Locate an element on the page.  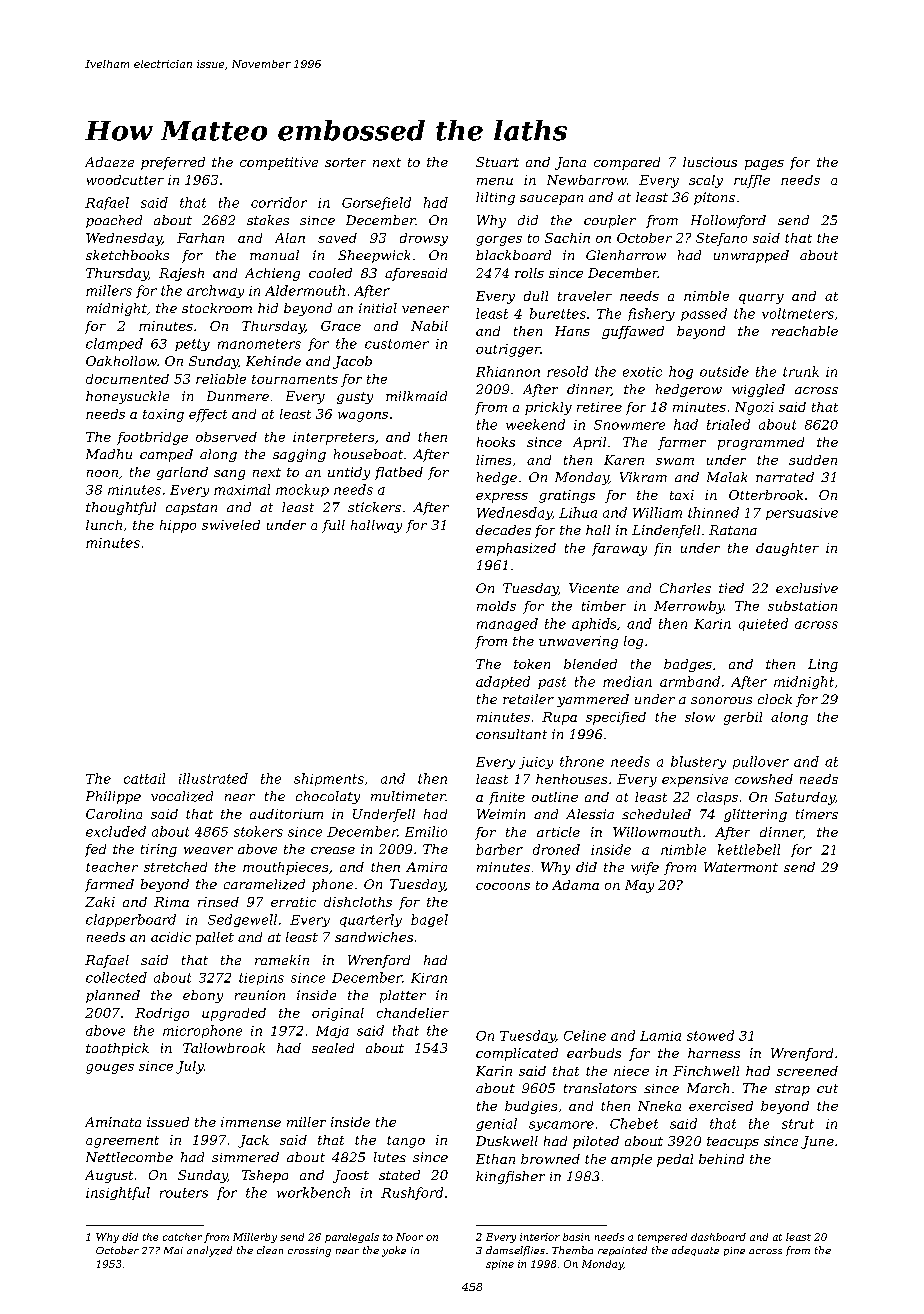
pages is located at coordinates (764, 165).
